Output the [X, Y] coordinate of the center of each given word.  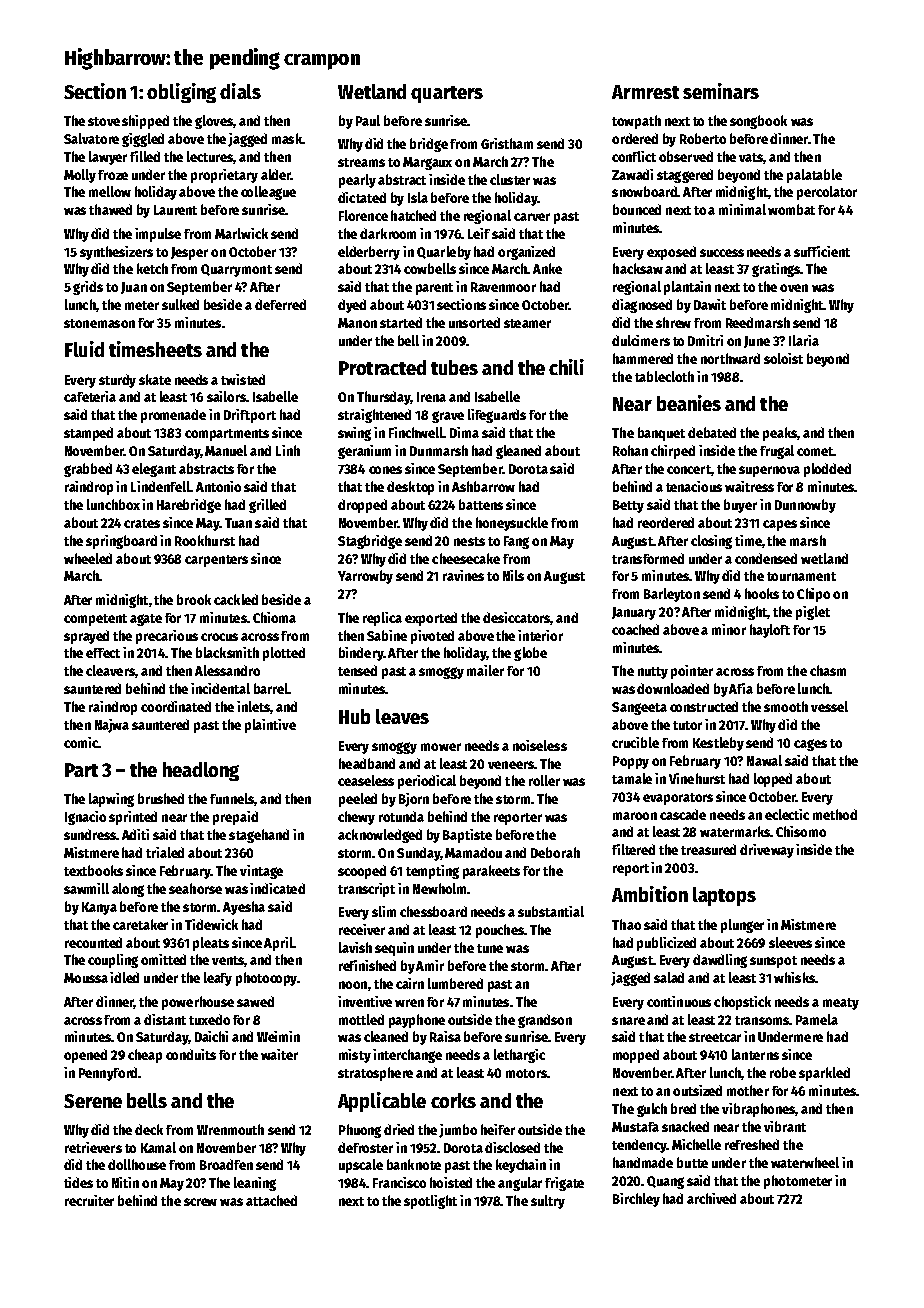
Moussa [86, 978]
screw [200, 1202]
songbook [758, 122]
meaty [841, 1004]
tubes [454, 367]
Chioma [274, 617]
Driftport [250, 416]
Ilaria [804, 340]
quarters [447, 94]
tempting [432, 872]
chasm [828, 670]
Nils [513, 575]
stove [104, 121]
